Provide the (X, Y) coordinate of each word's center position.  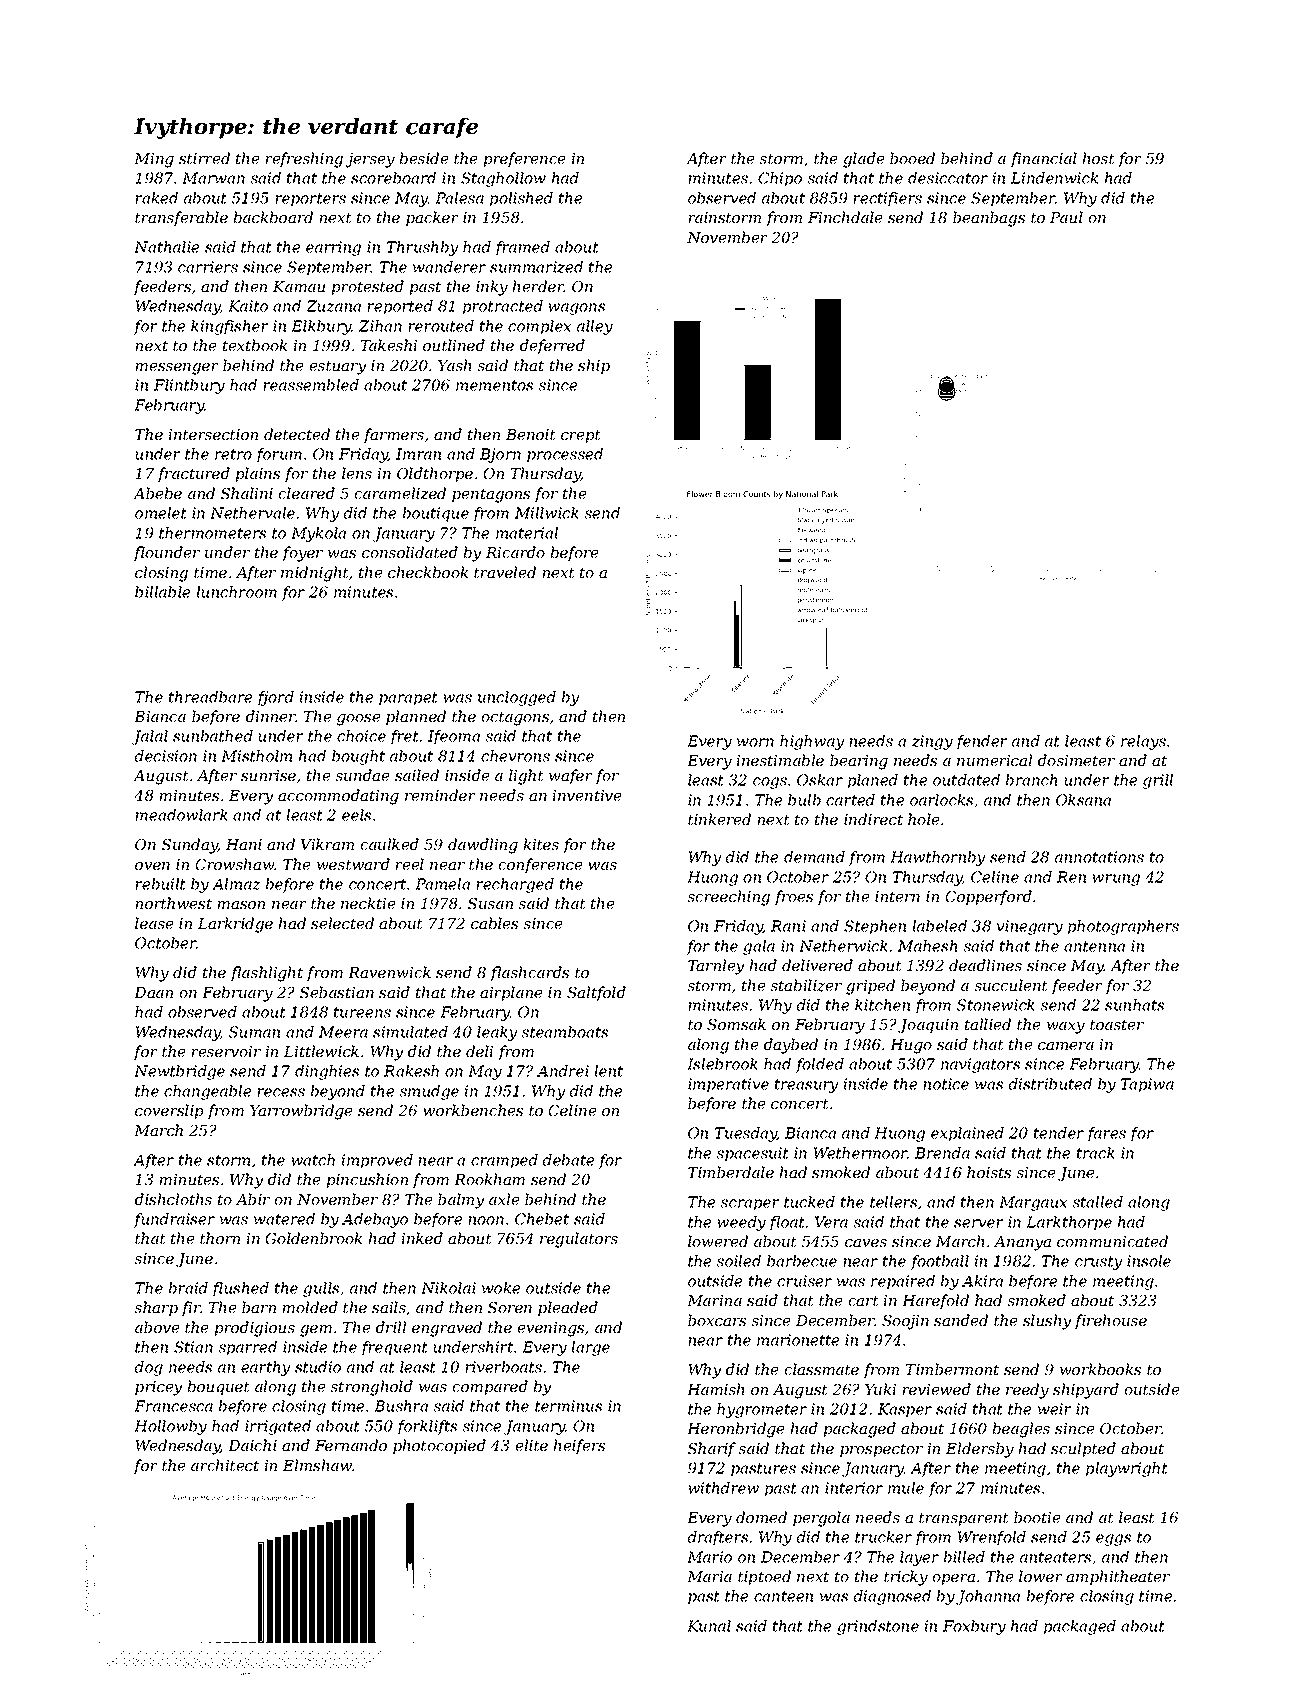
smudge (429, 1092)
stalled (1097, 1202)
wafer (571, 776)
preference (524, 159)
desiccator (948, 178)
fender (982, 742)
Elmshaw (317, 1465)
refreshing (304, 160)
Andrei (563, 1071)
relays (1143, 742)
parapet (408, 699)
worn (755, 742)
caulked (389, 844)
